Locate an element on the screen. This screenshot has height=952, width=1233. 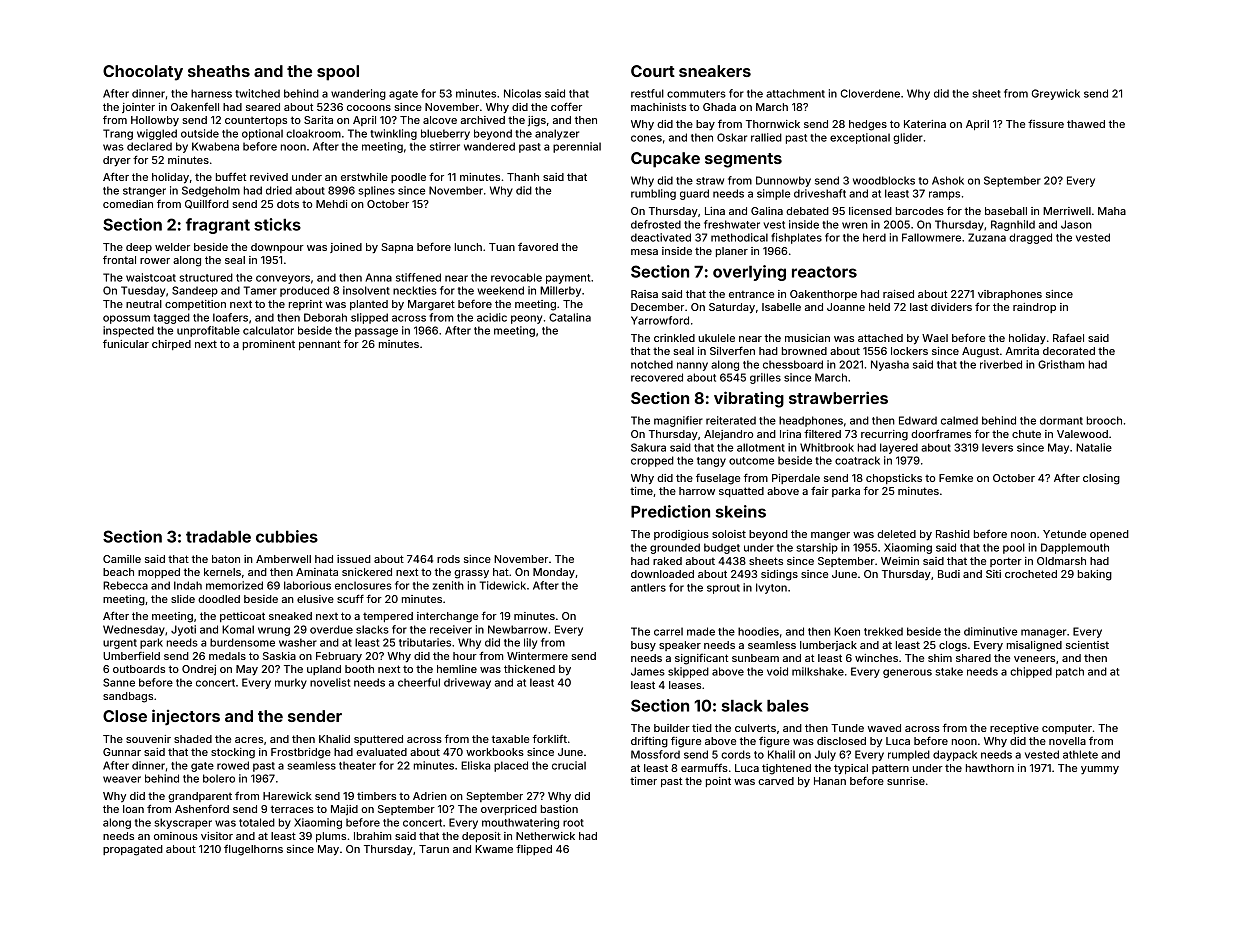
chessboard is located at coordinates (793, 364).
